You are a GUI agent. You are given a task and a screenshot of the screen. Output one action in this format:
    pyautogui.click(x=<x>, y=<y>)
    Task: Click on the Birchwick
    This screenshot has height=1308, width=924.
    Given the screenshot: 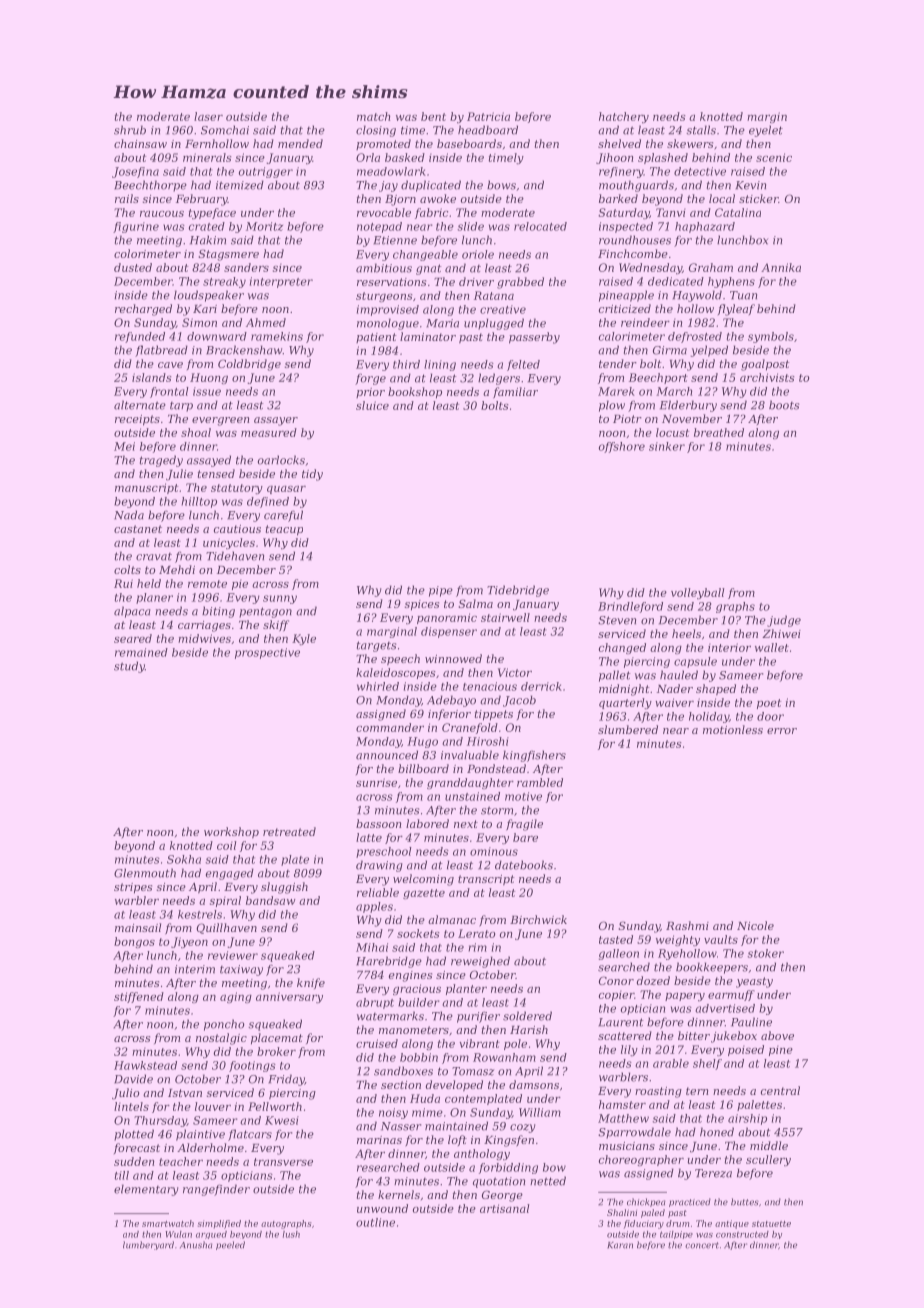 What is the action you would take?
    pyautogui.click(x=538, y=919)
